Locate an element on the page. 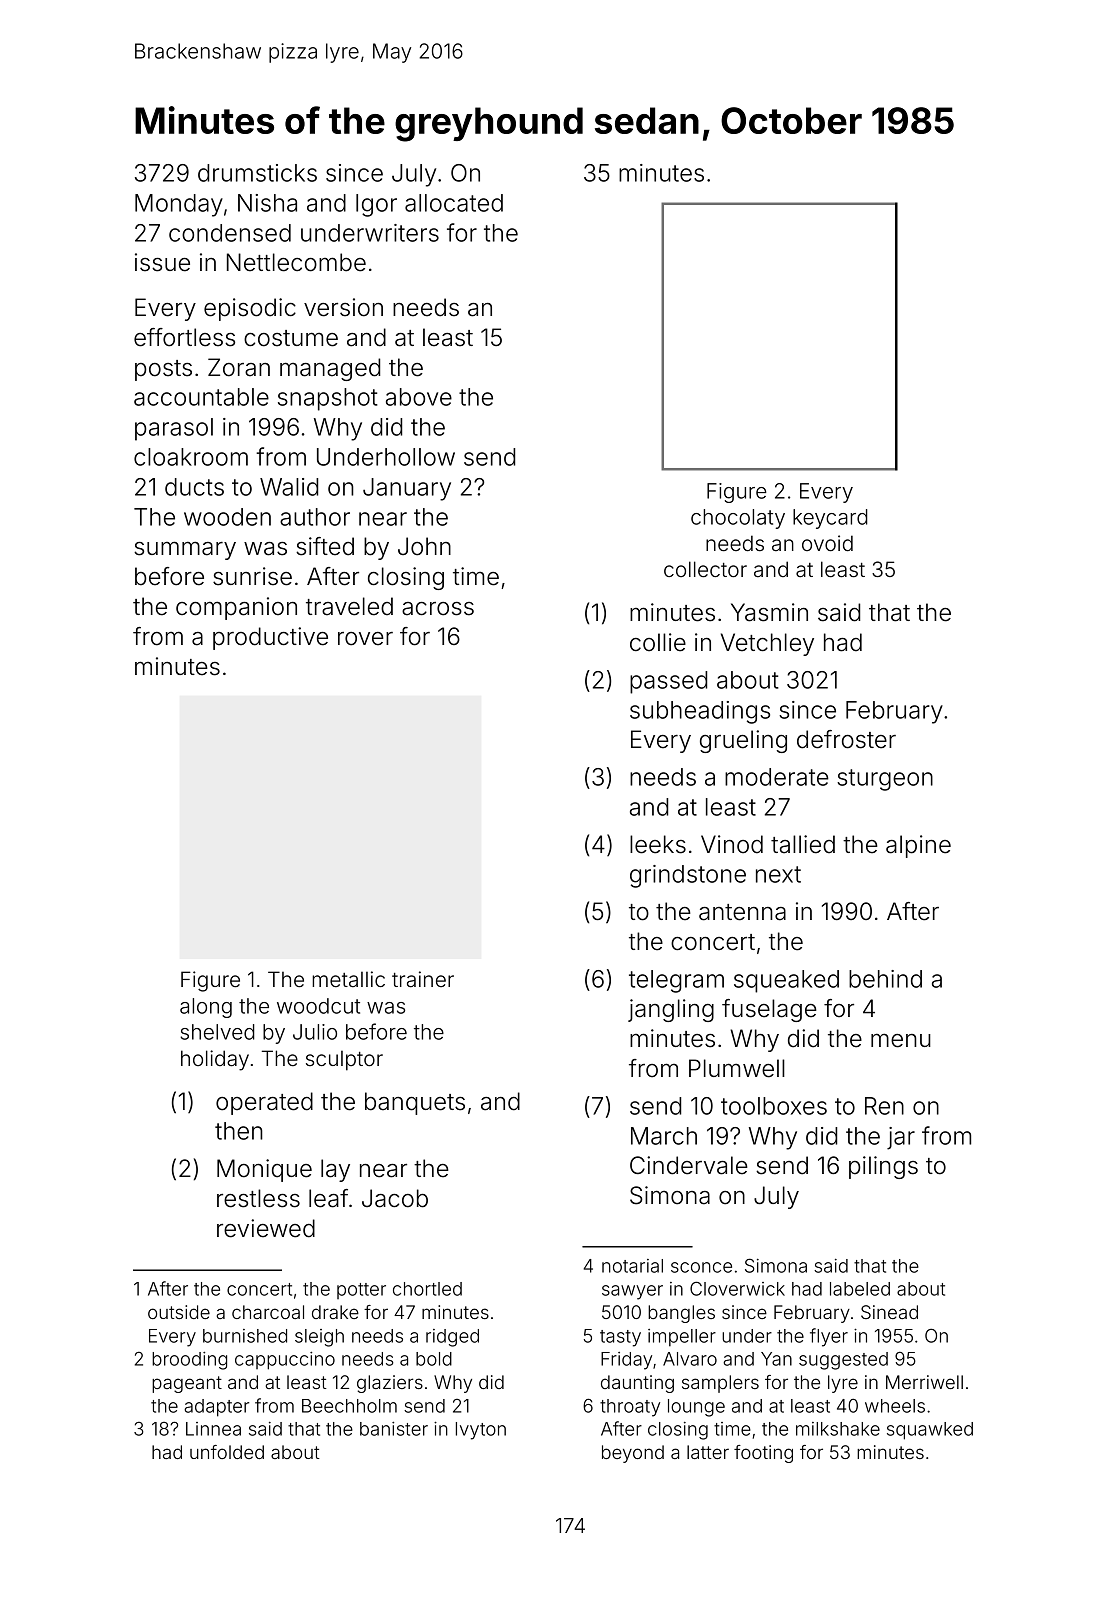  lay is located at coordinates (335, 1170).
